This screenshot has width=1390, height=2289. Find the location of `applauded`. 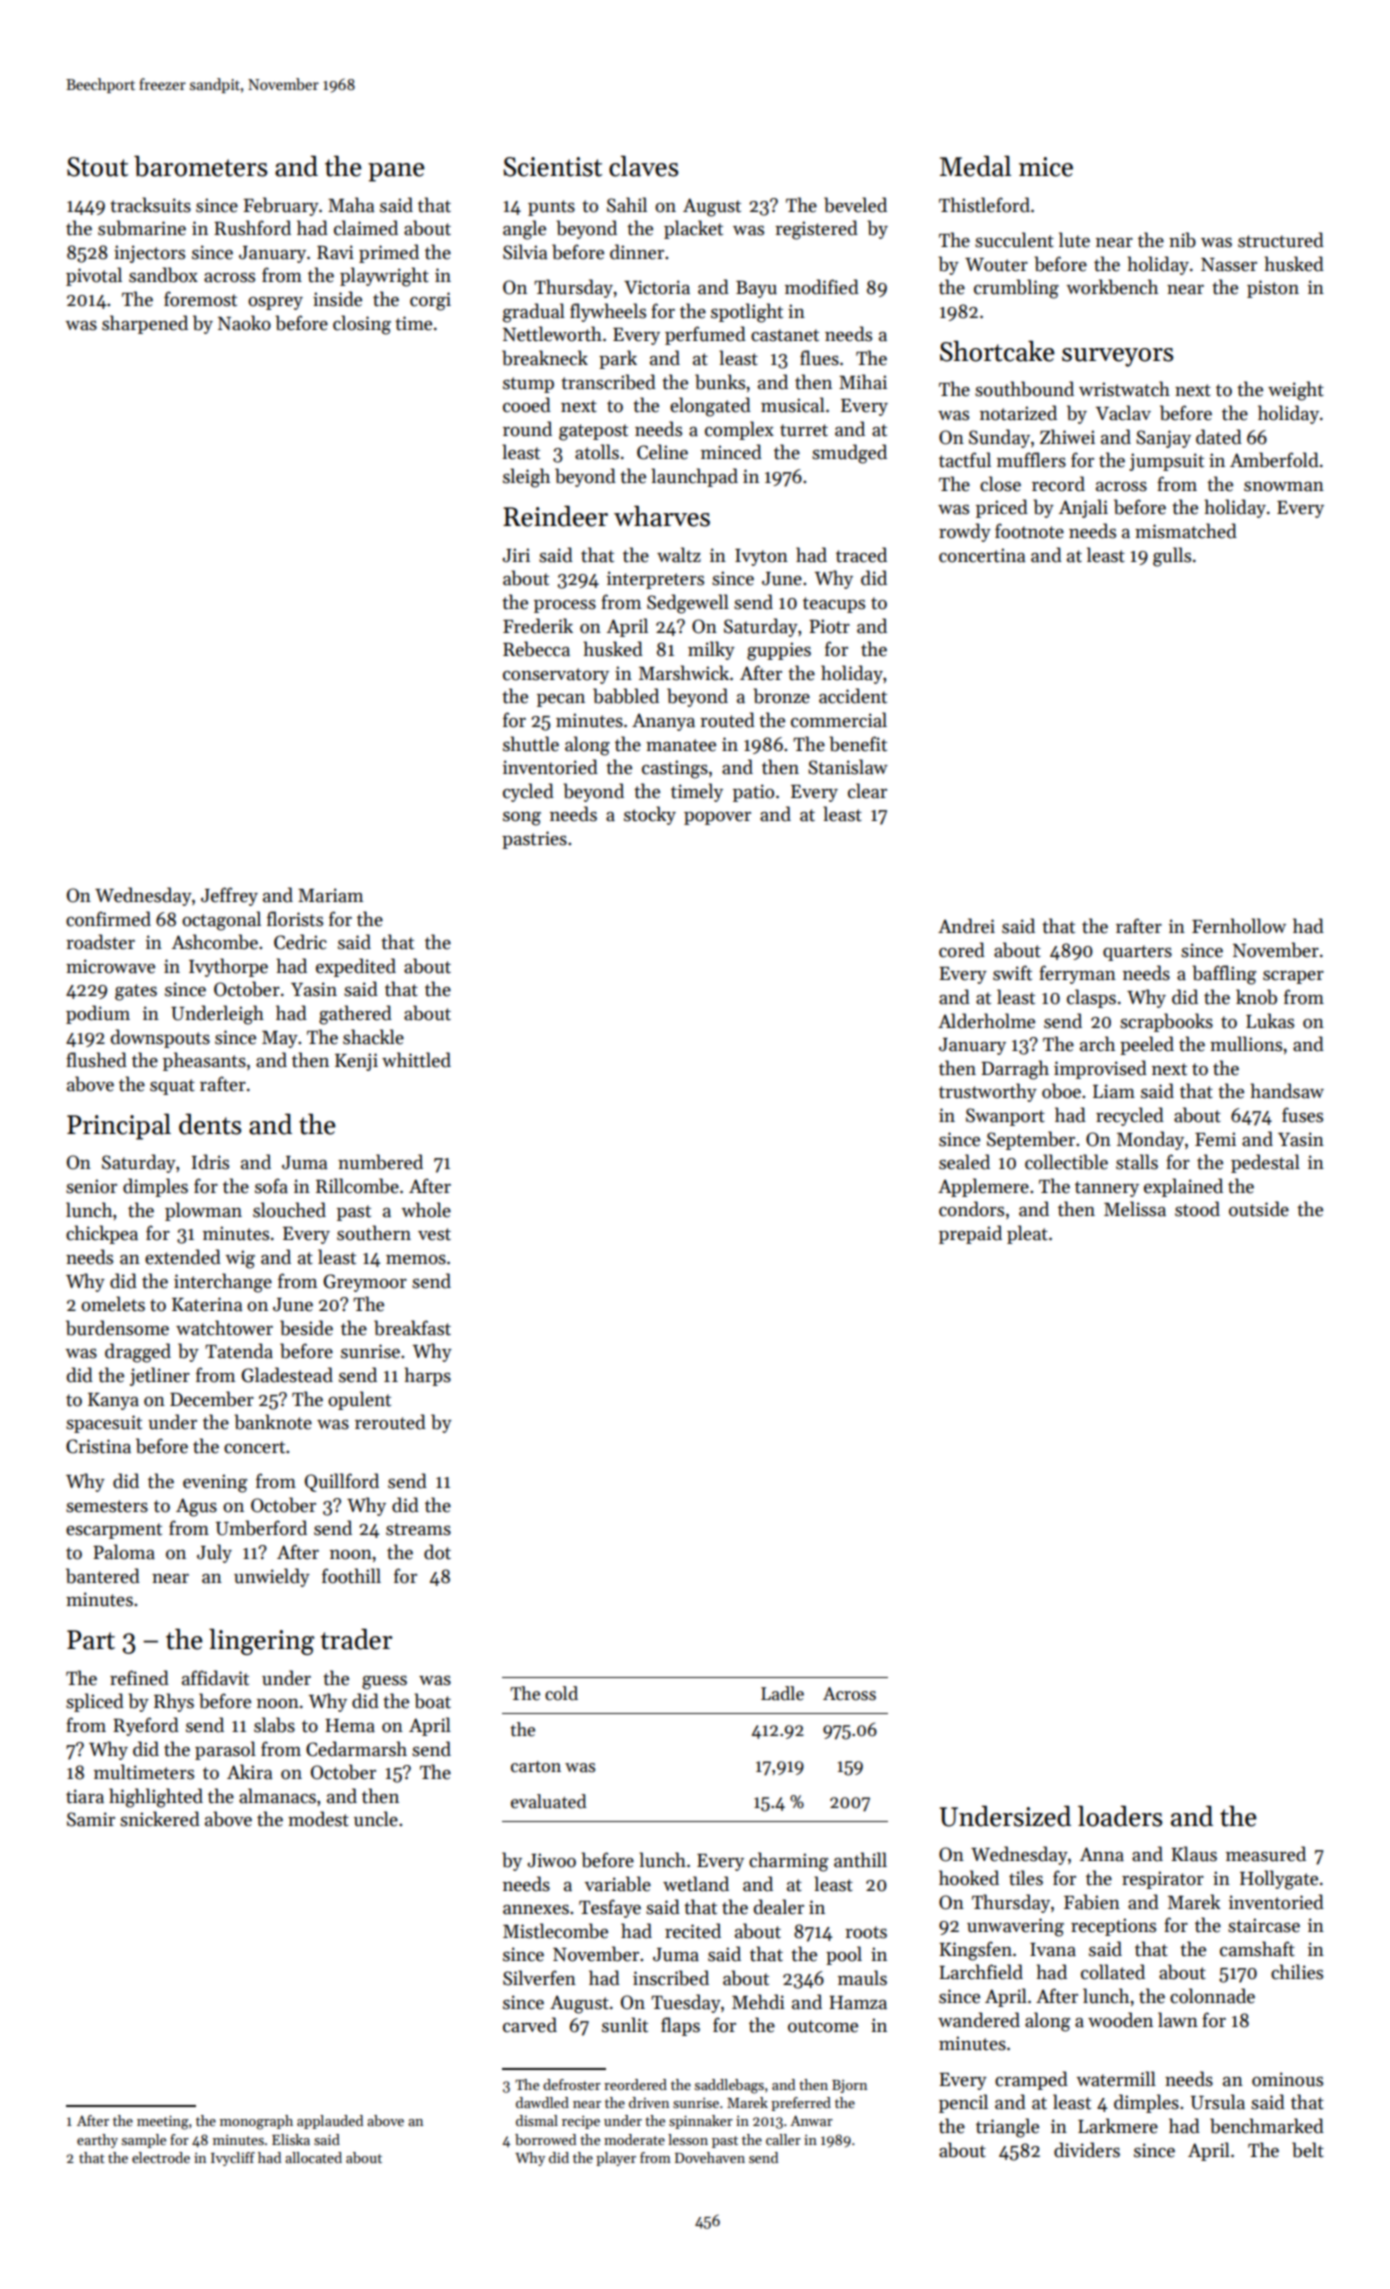

applauded is located at coordinates (330, 2122).
